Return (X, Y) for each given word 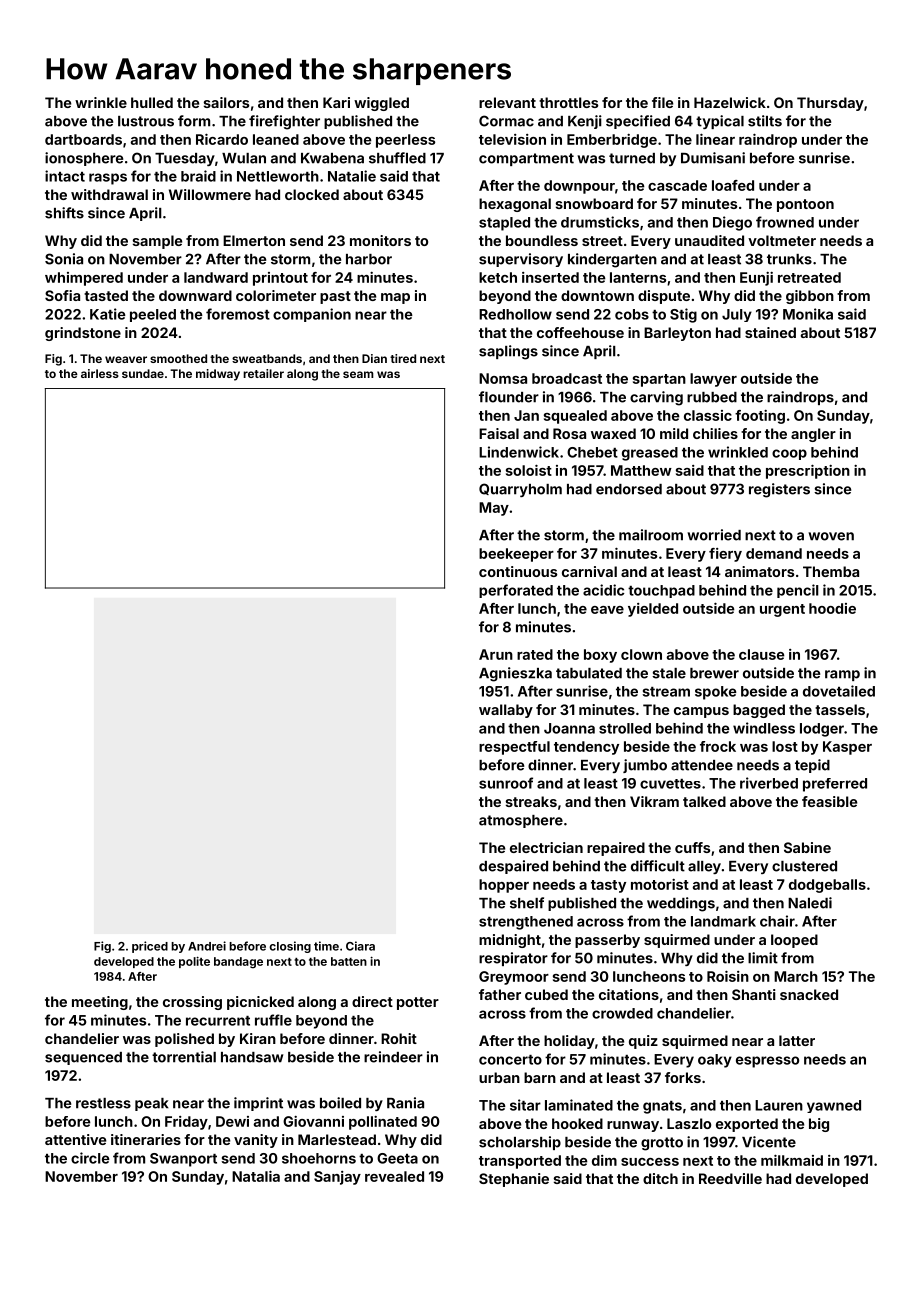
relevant (507, 102)
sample (157, 242)
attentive (75, 1139)
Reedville (730, 1178)
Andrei (207, 946)
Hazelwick (730, 102)
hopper (504, 886)
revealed (394, 1176)
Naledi (810, 903)
